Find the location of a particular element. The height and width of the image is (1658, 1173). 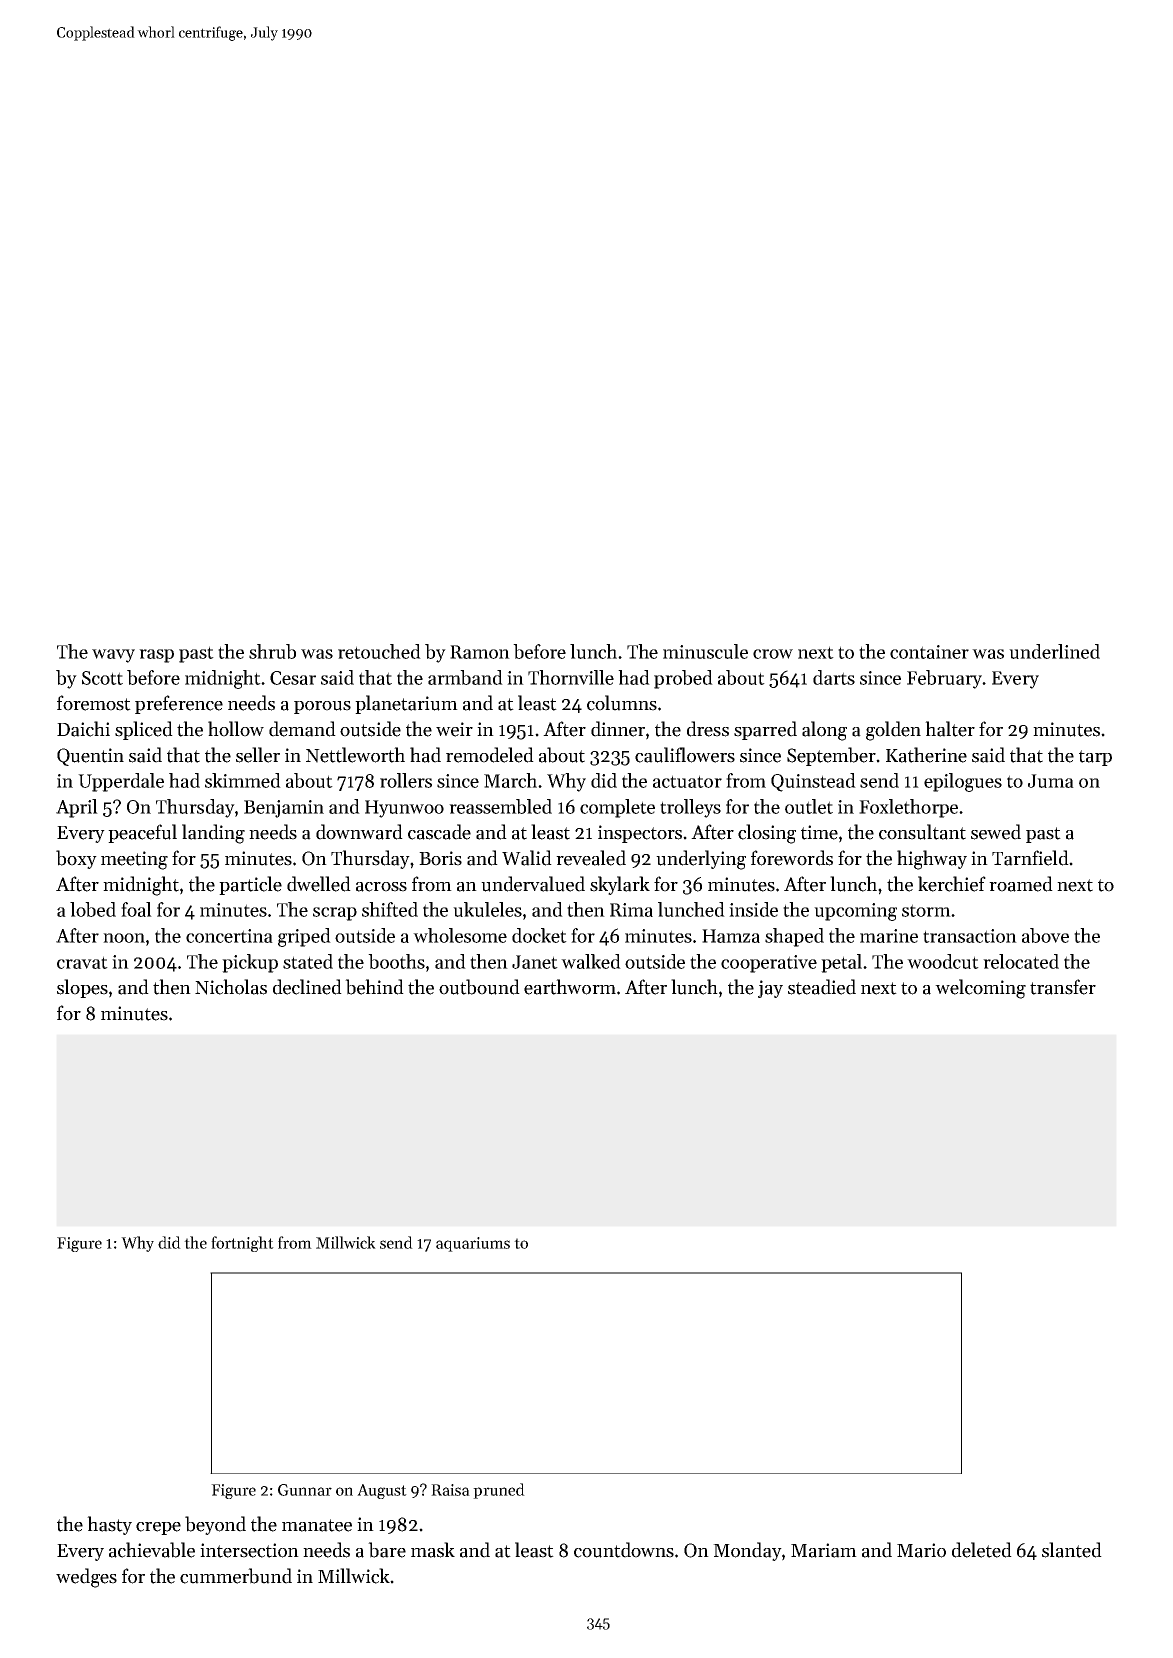

Ramon is located at coordinates (480, 652).
